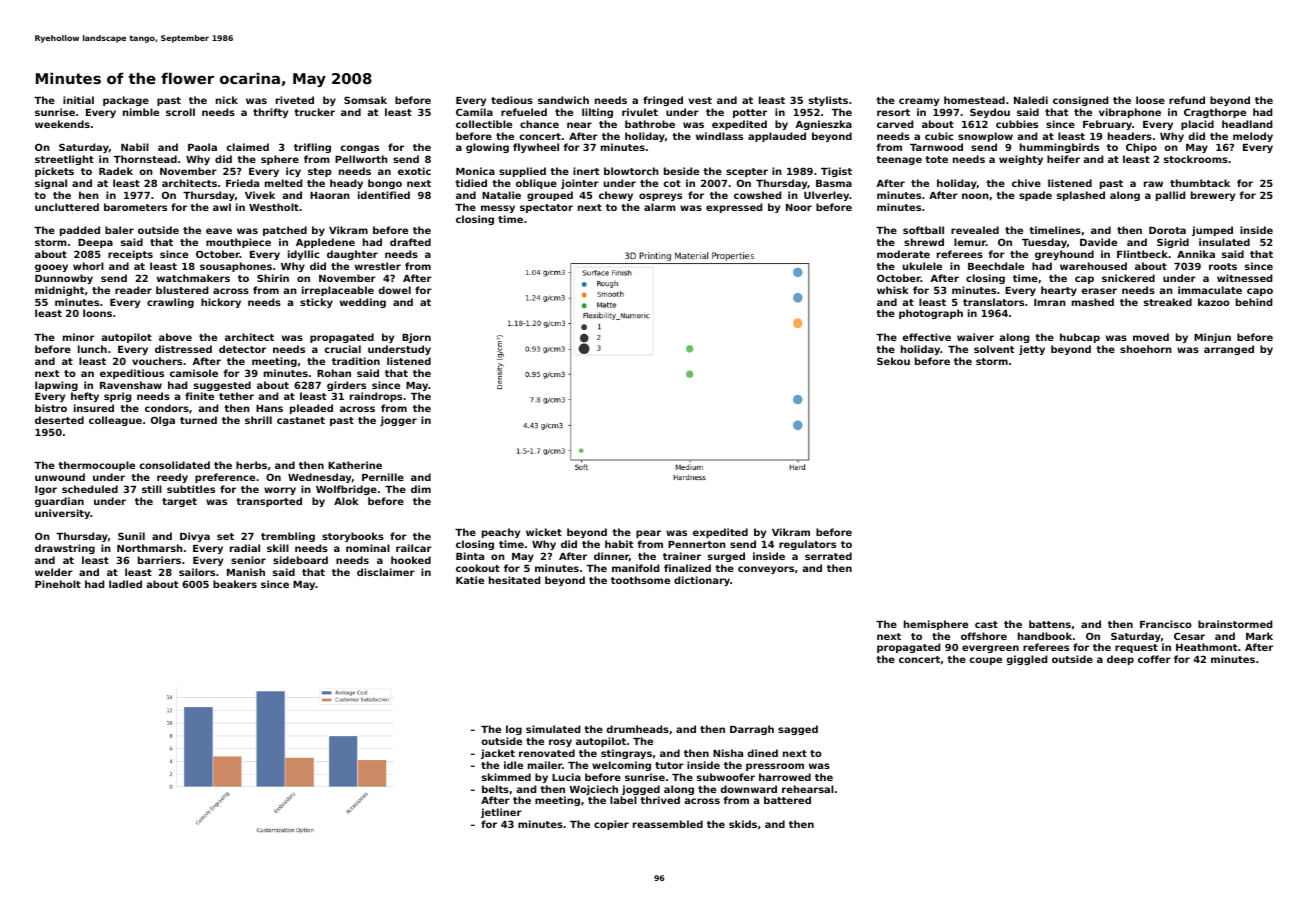 This page has width=1308, height=924. I want to click on homestead, so click(974, 100).
